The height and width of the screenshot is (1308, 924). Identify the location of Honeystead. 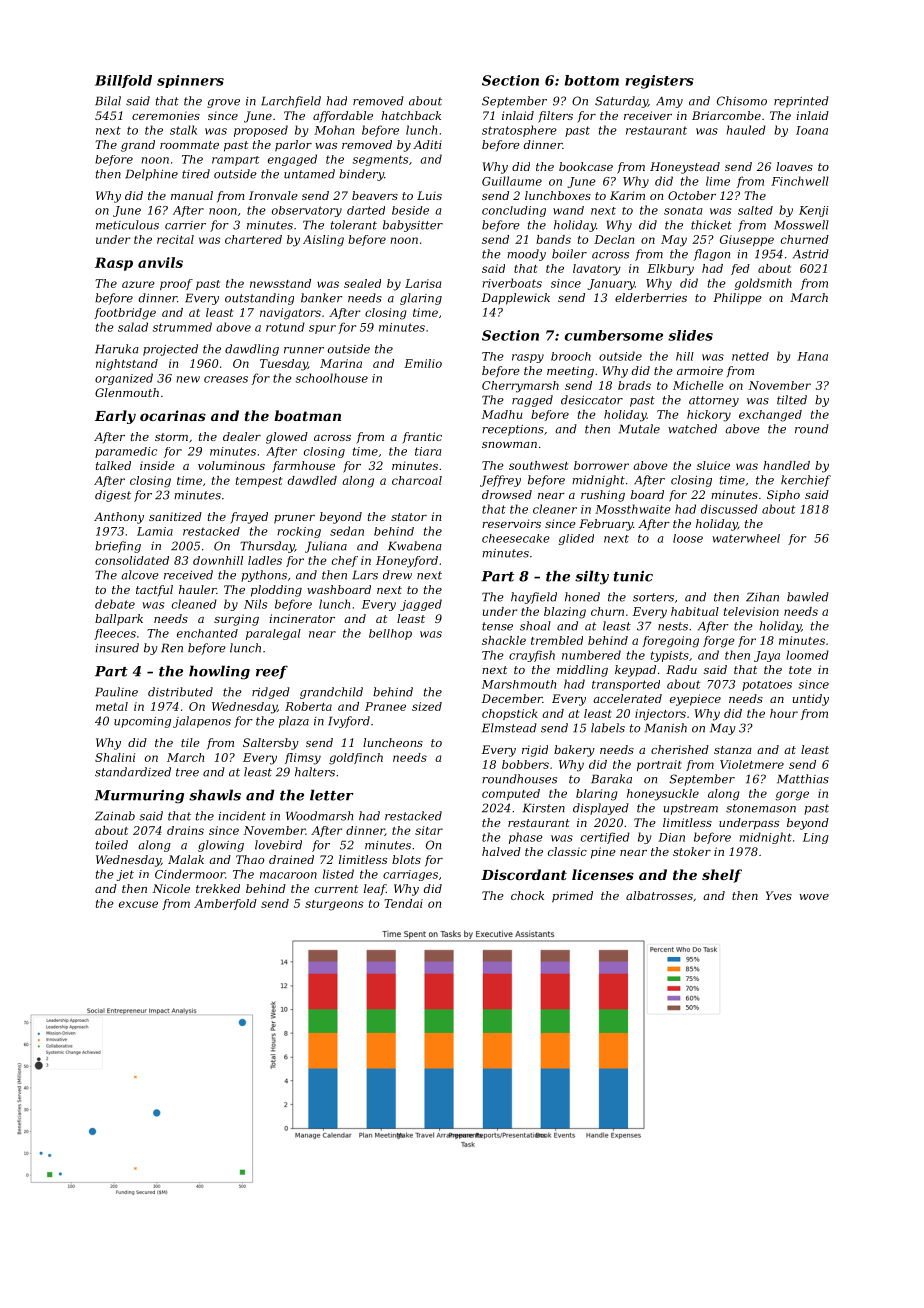
(685, 168).
